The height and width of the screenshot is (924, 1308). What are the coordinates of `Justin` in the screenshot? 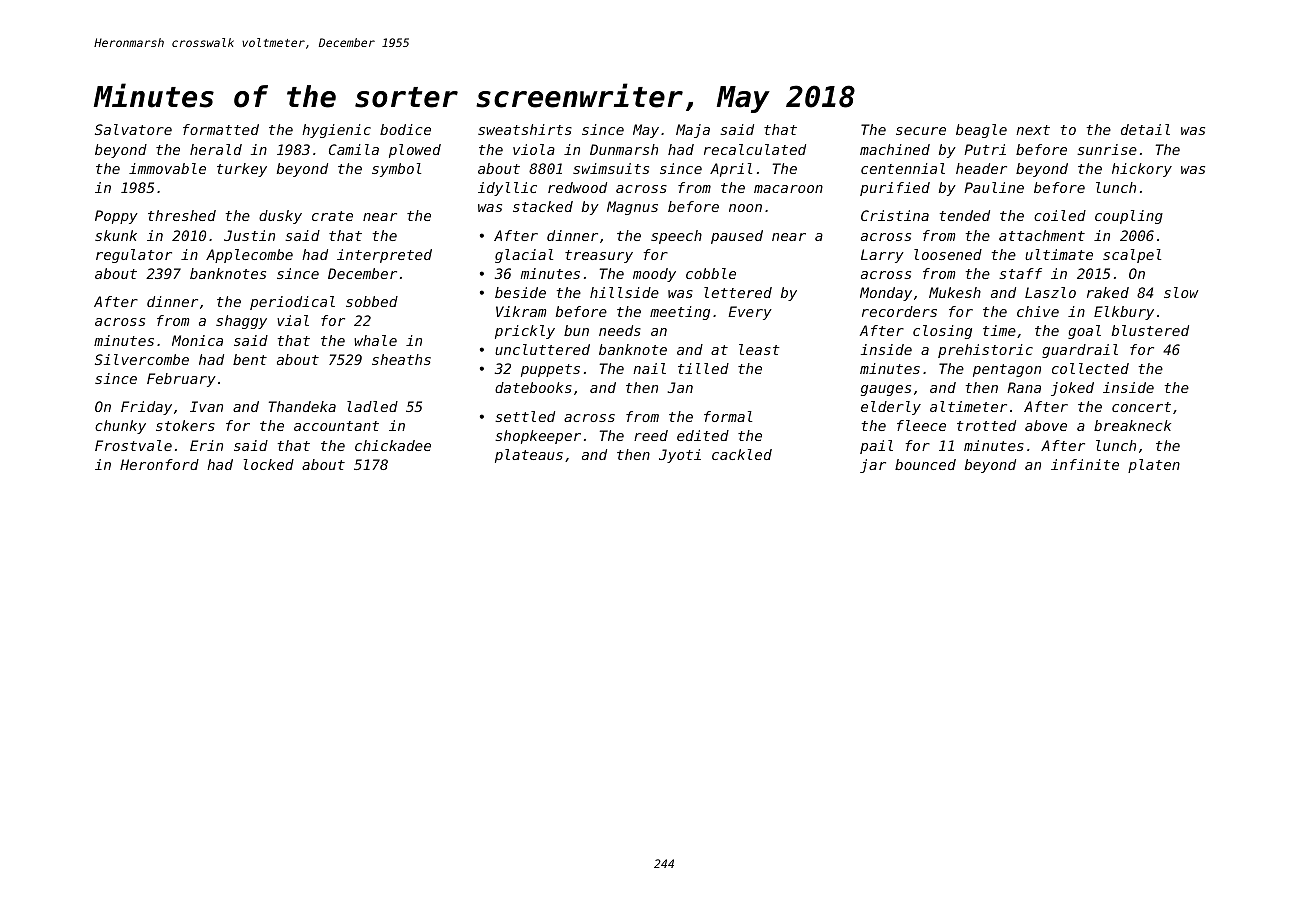 It's located at (249, 235).
